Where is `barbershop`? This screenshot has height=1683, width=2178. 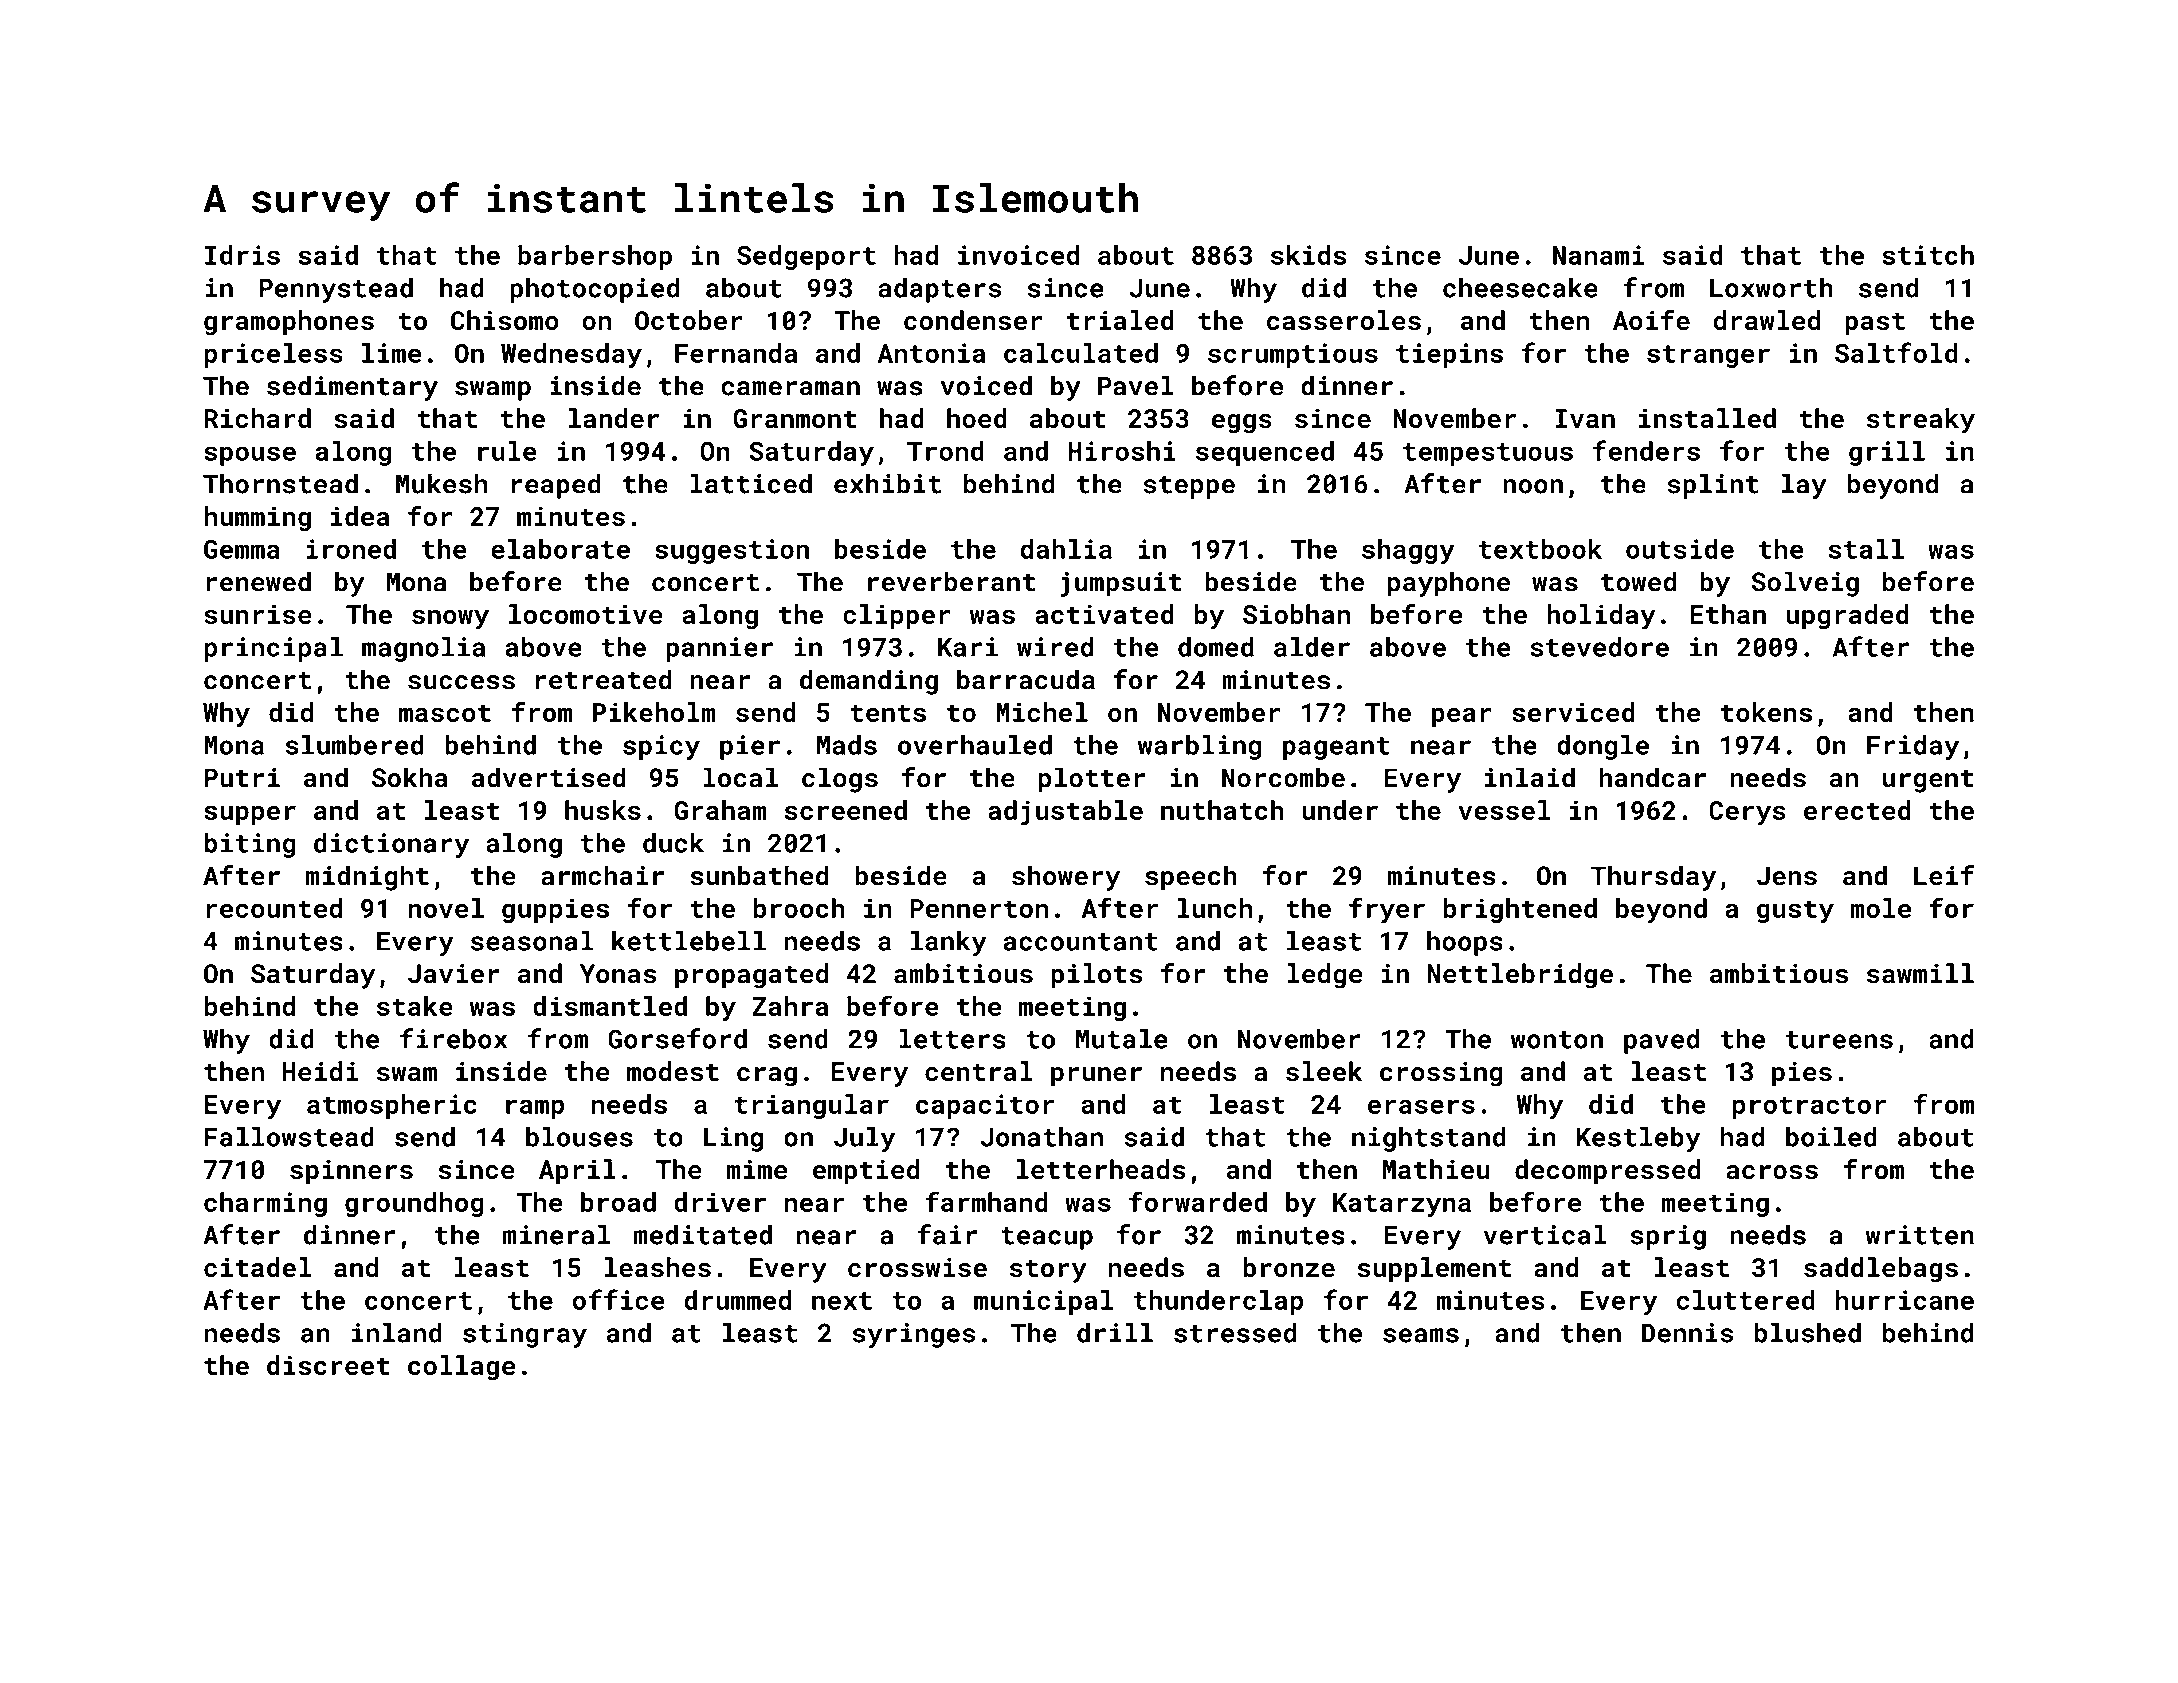 barbershop is located at coordinates (595, 257).
